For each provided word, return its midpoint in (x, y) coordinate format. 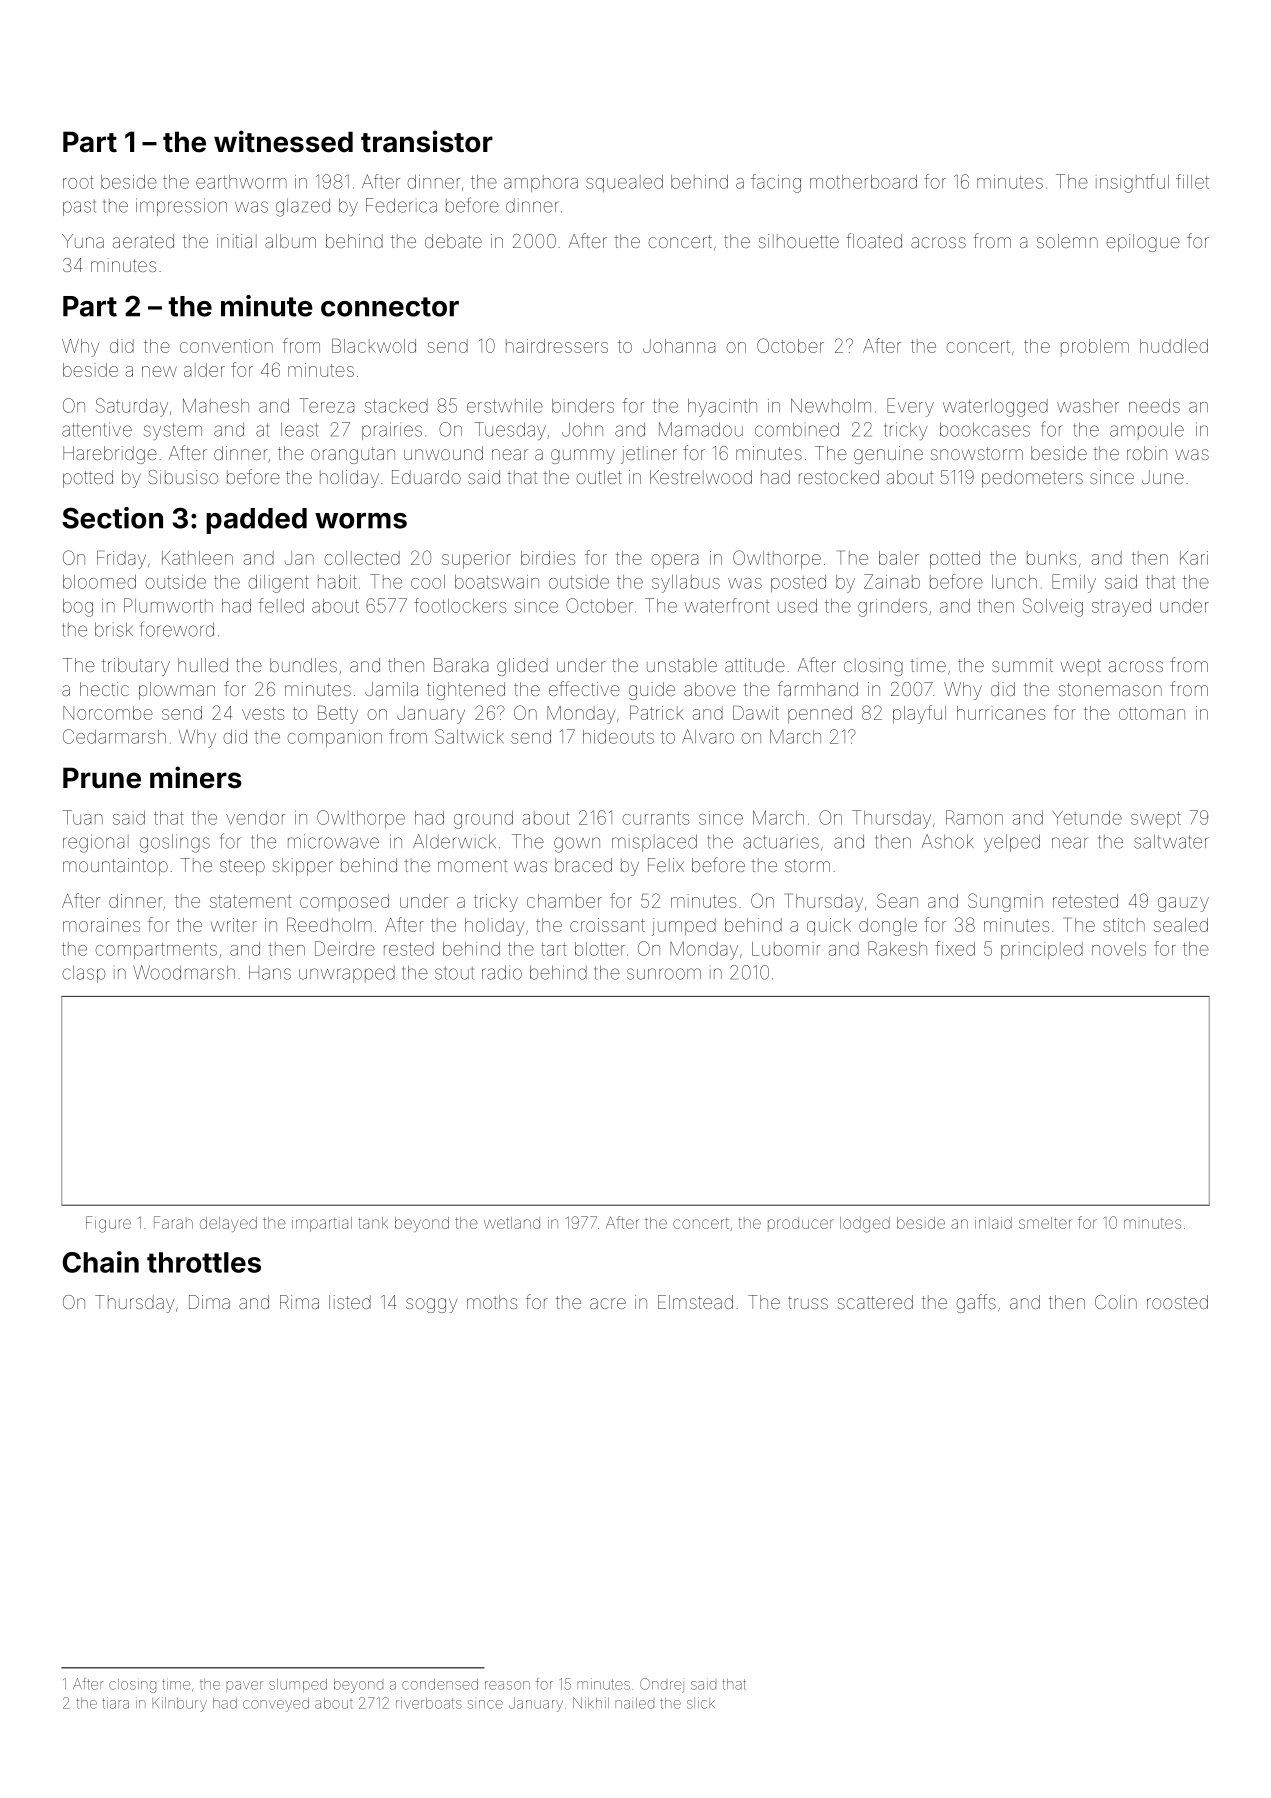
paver (244, 1686)
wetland (512, 1223)
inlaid (993, 1223)
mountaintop (115, 867)
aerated (143, 241)
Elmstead (695, 1302)
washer (1088, 406)
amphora (541, 183)
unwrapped (347, 974)
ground (483, 820)
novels (1119, 949)
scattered (875, 1302)
